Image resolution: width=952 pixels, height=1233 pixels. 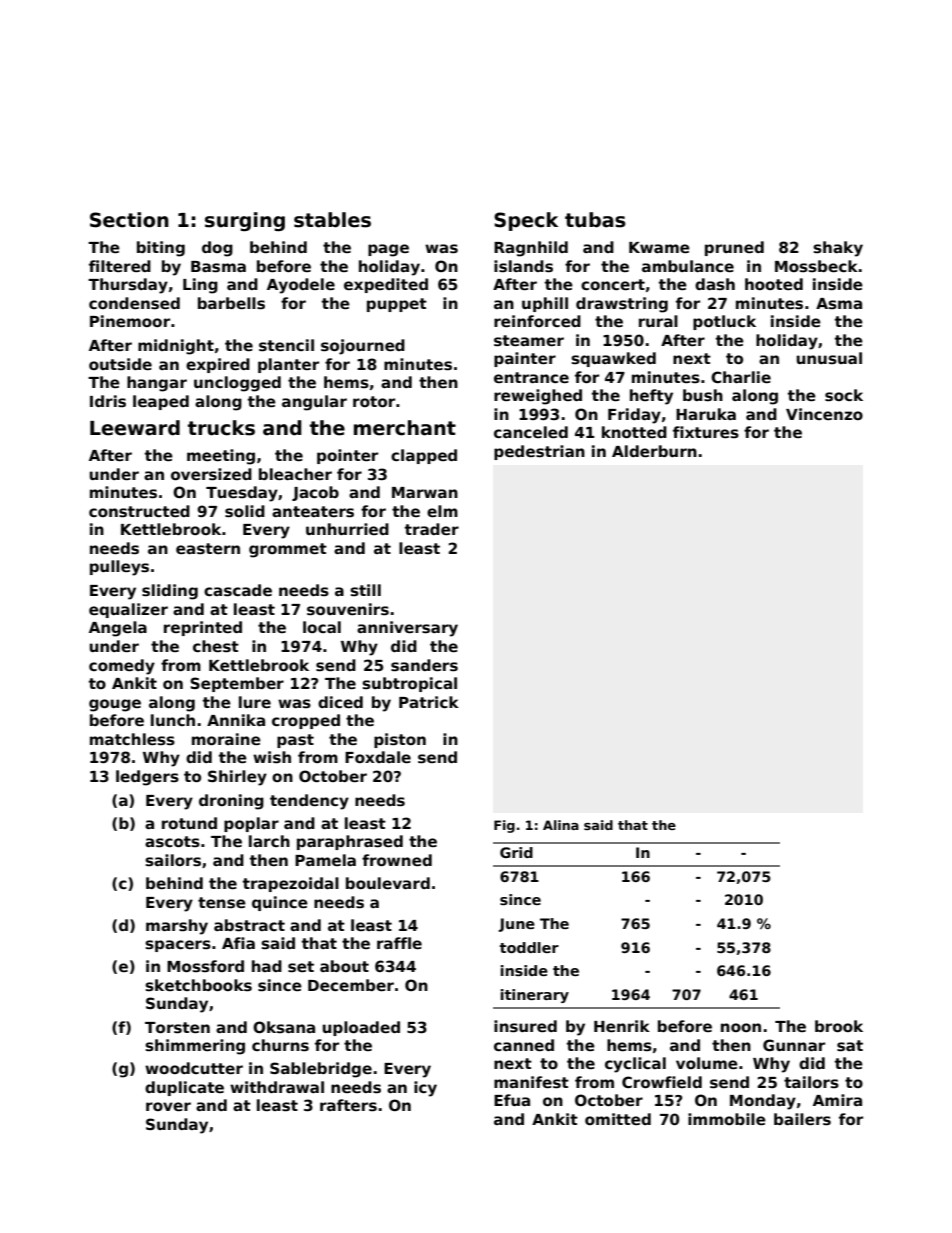 I want to click on pedestrian, so click(x=539, y=452).
